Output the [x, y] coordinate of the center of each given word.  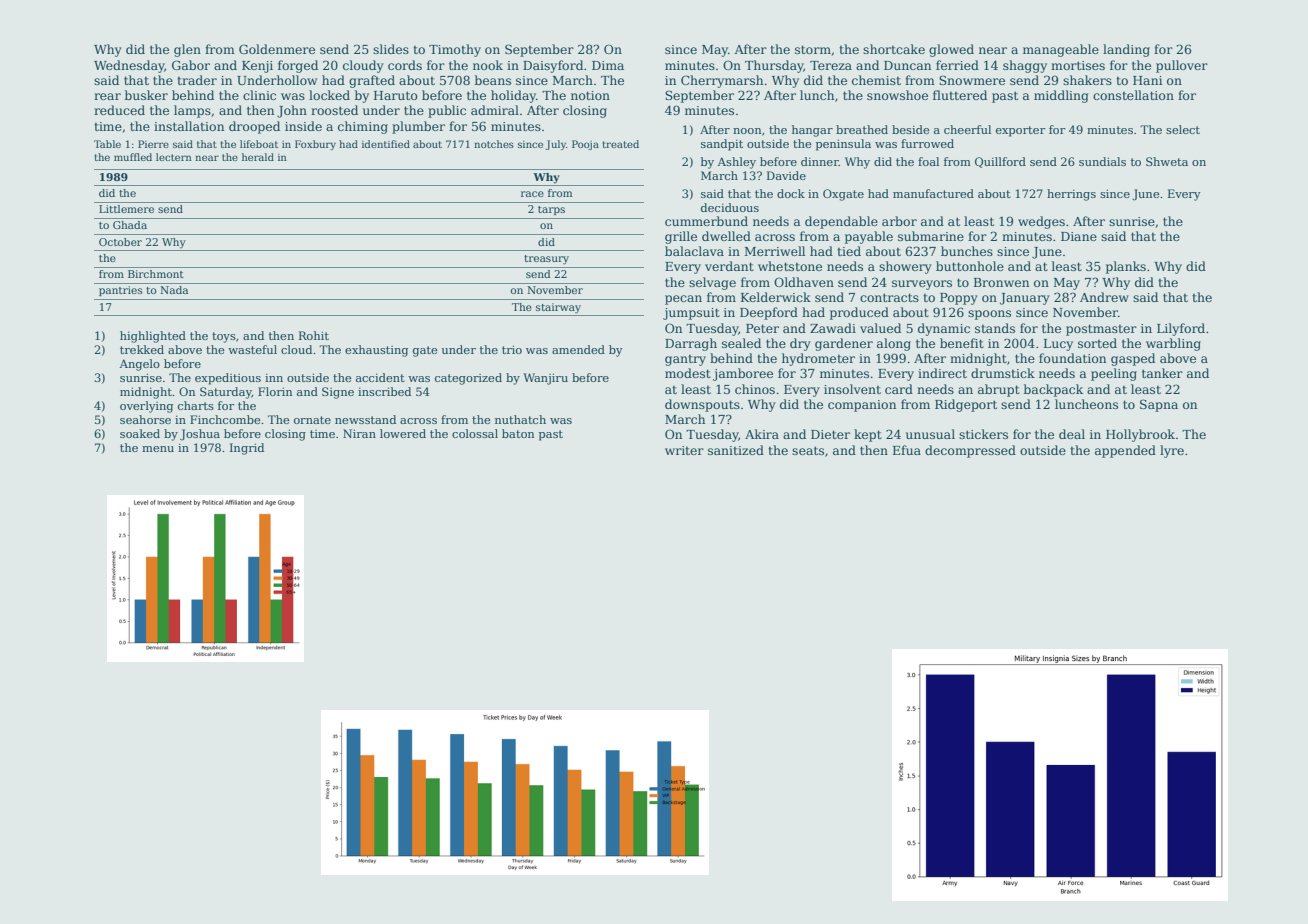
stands [995, 328]
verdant [729, 266]
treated [620, 144]
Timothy [455, 50]
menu [158, 449]
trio [512, 349]
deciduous [730, 207]
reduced [119, 110]
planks [1126, 267]
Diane [1079, 236]
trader [197, 80]
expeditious [228, 379]
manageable [1061, 50]
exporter [1020, 131]
